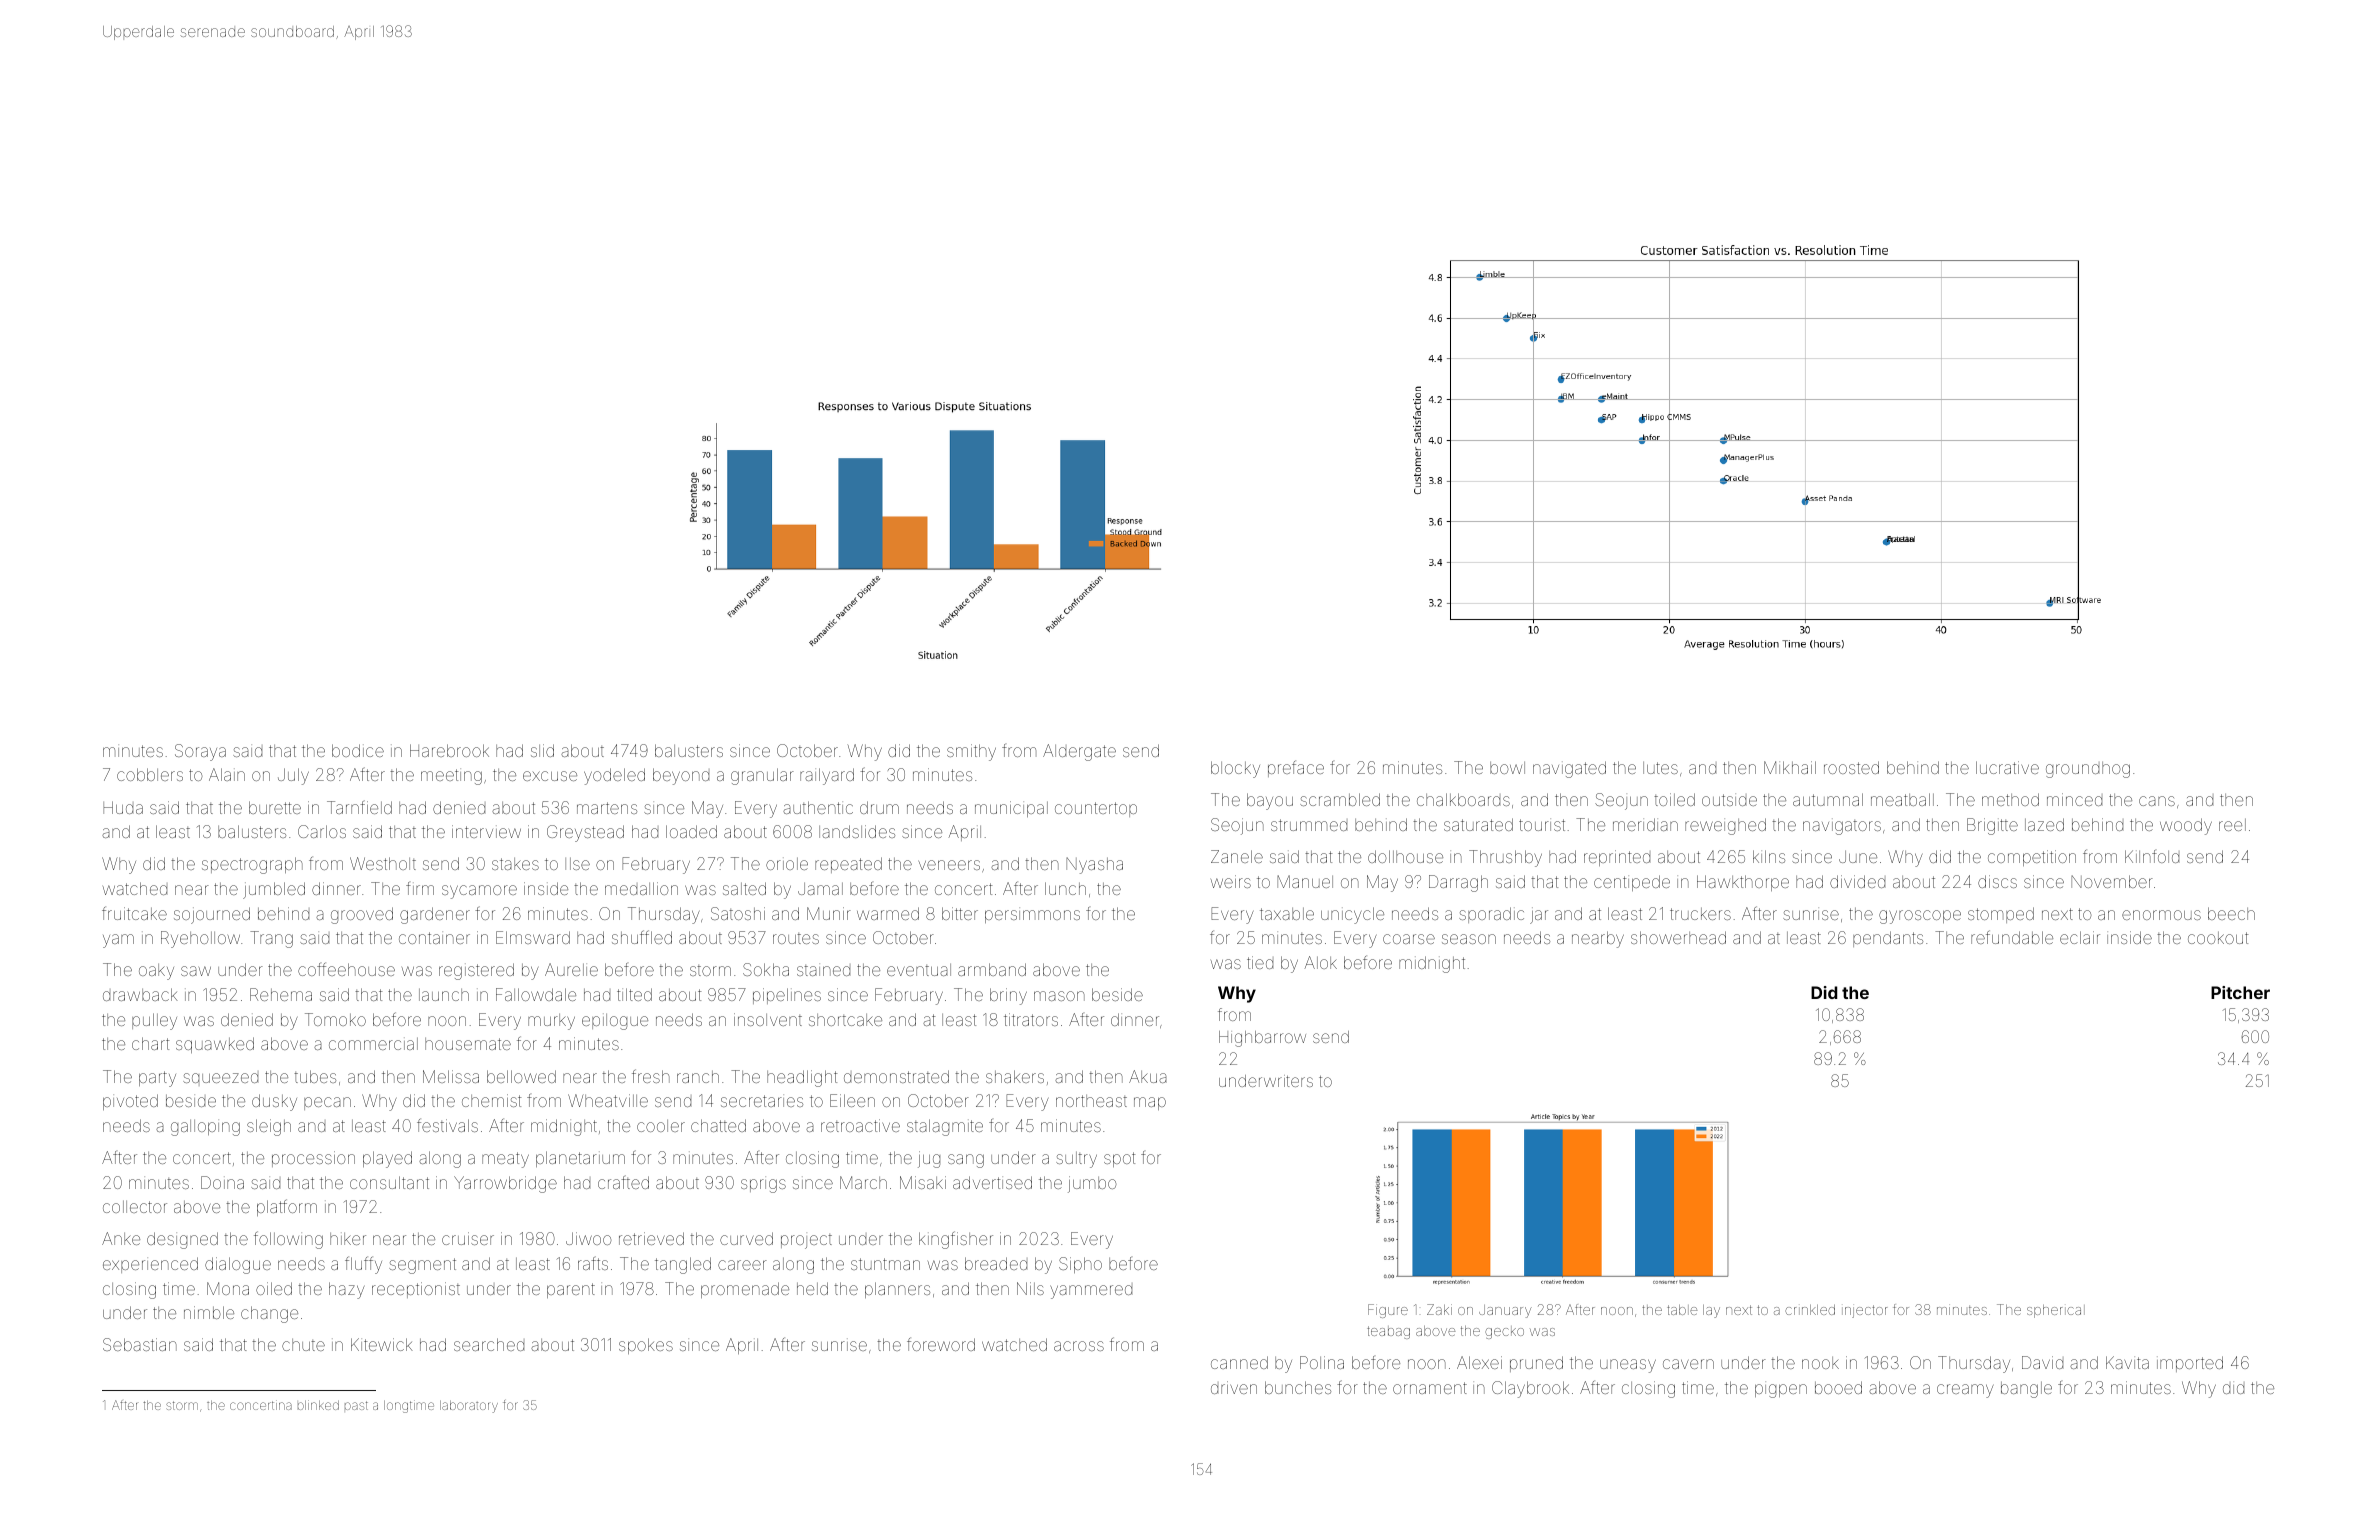 The height and width of the screenshot is (1540, 2380). What do you see at coordinates (608, 1100) in the screenshot?
I see `Wheatville` at bounding box center [608, 1100].
